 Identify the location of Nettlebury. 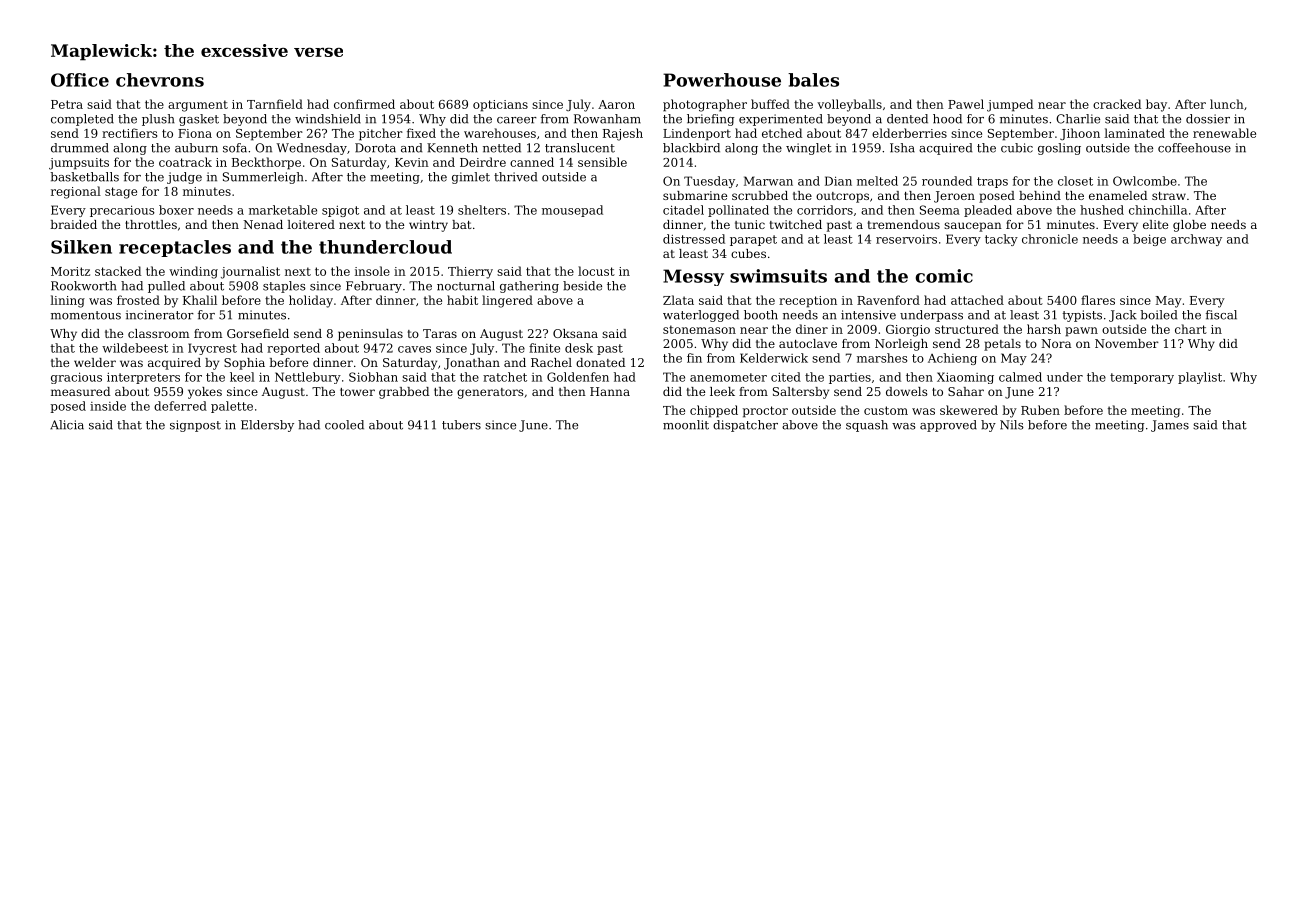
(308, 378).
